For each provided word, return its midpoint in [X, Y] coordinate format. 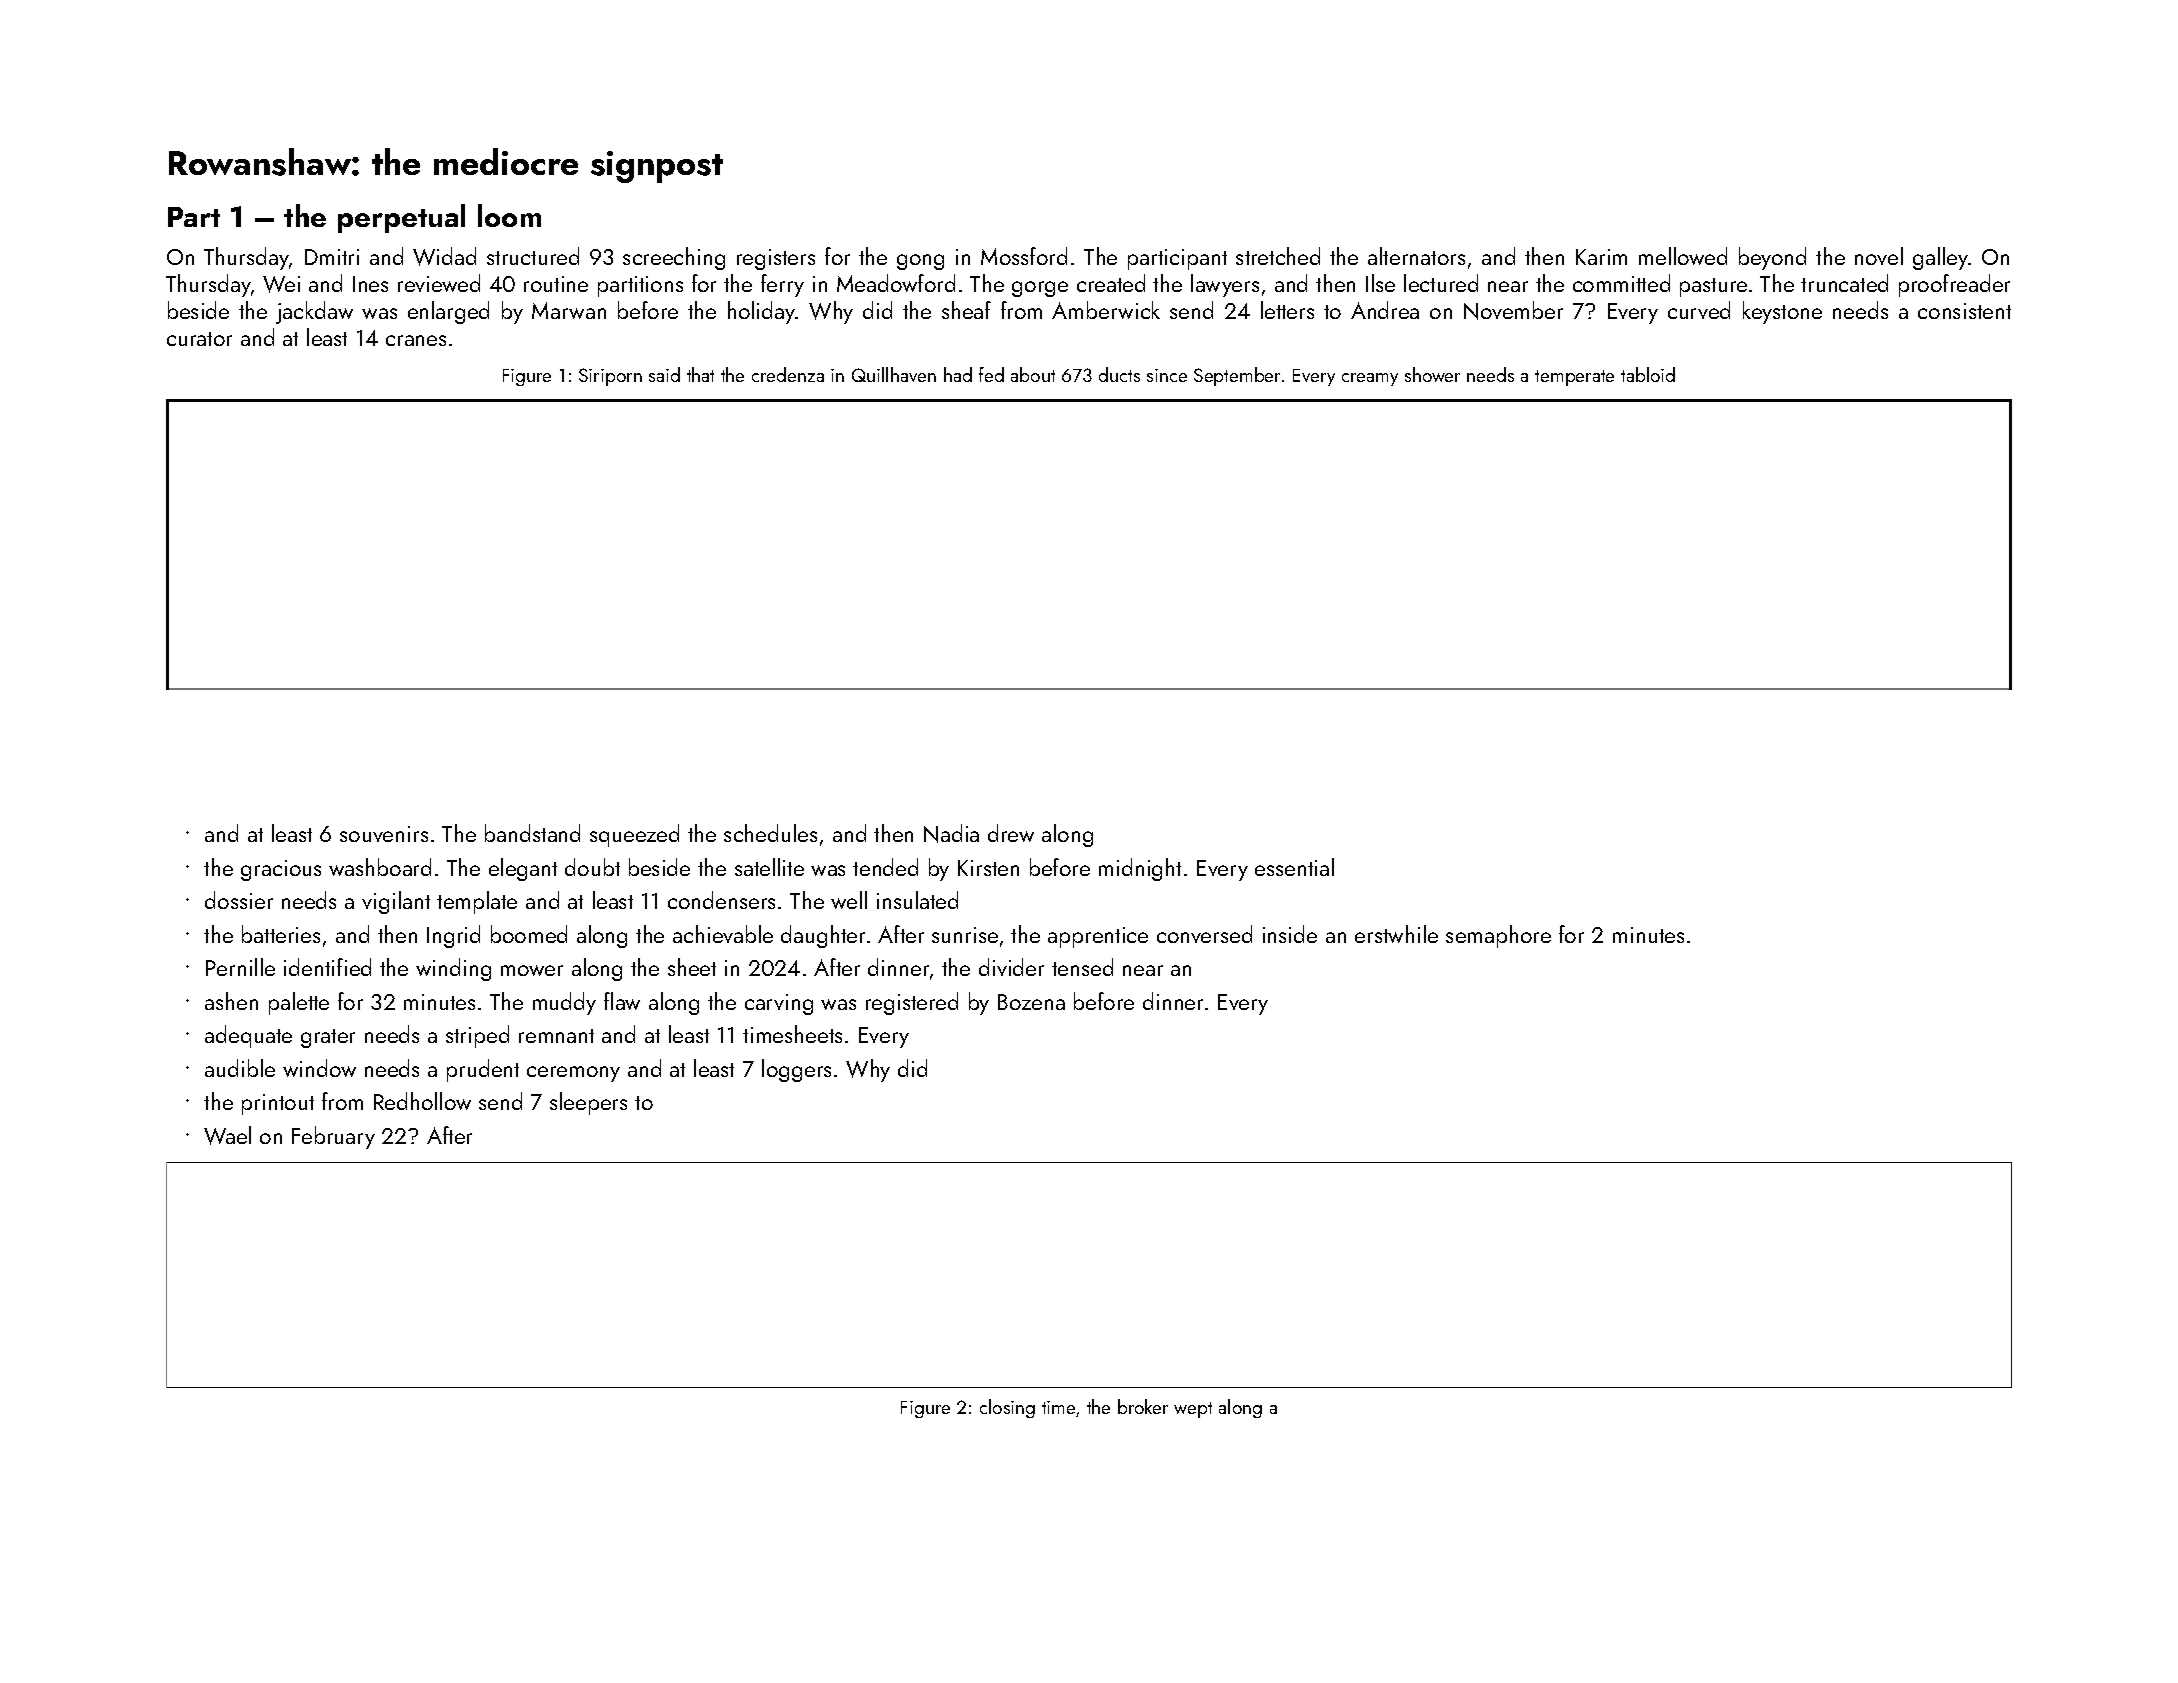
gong [920, 262]
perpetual [401, 218]
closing [1007, 1408]
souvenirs [384, 834]
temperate [1574, 378]
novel [1879, 256]
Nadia [951, 833]
